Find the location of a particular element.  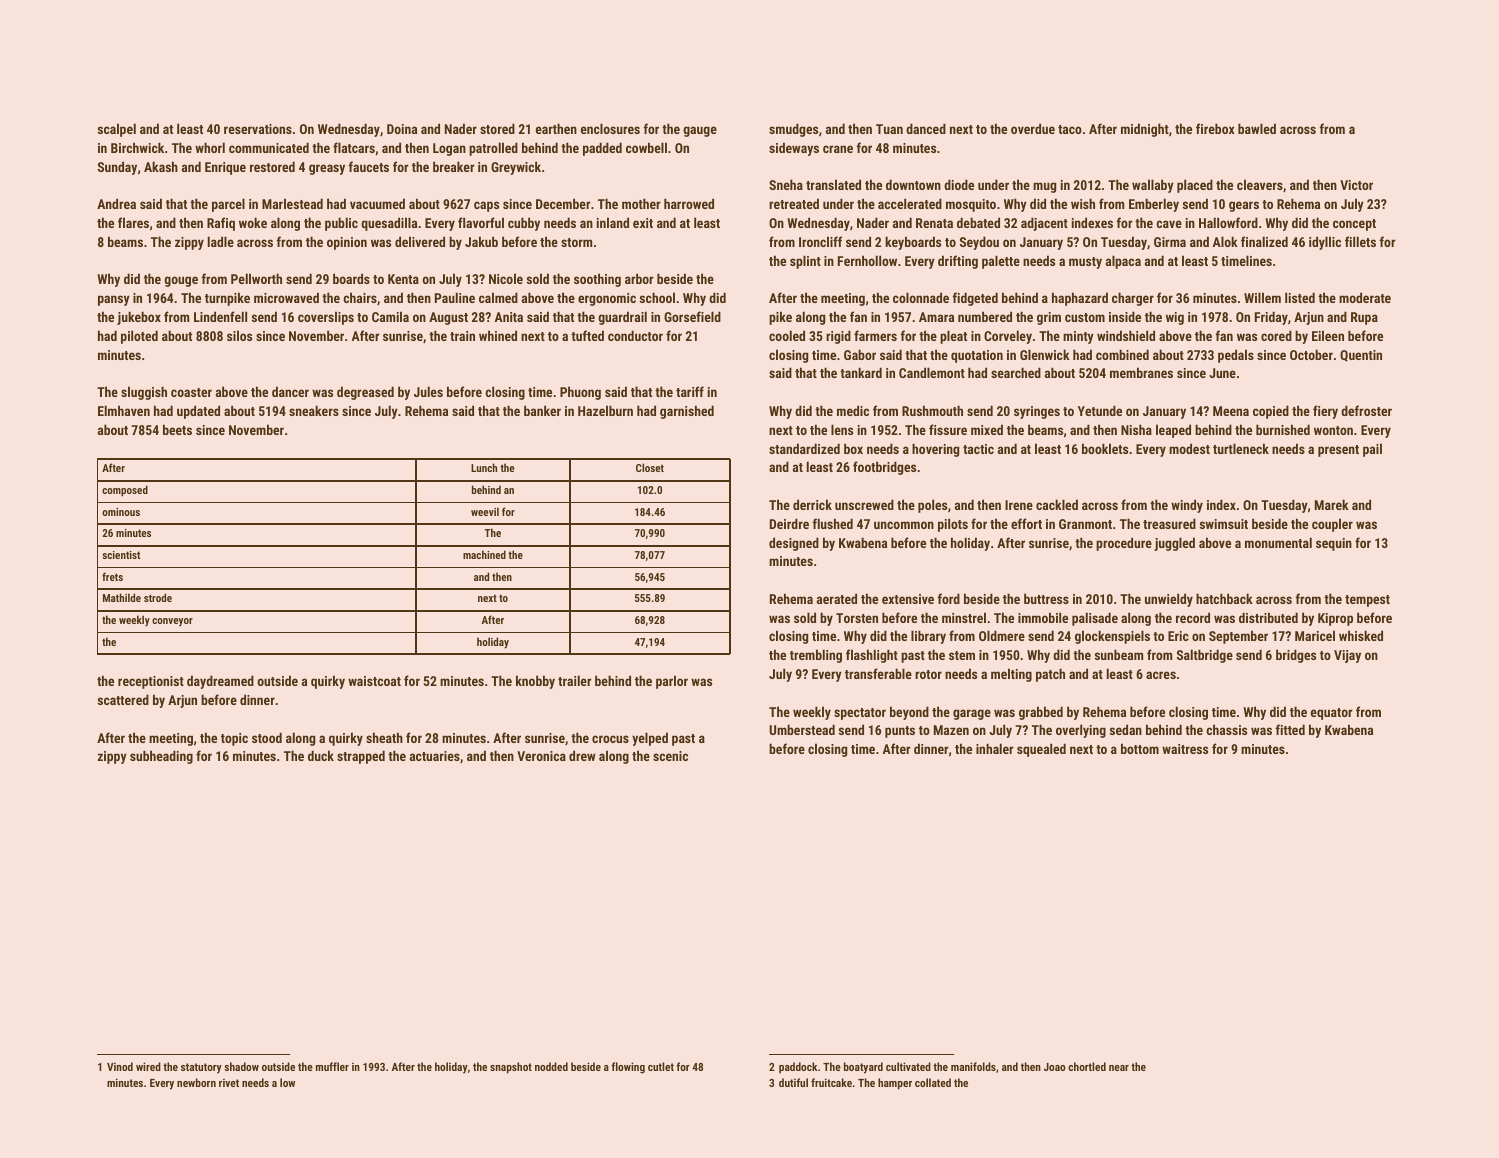

newborn is located at coordinates (196, 1082).
